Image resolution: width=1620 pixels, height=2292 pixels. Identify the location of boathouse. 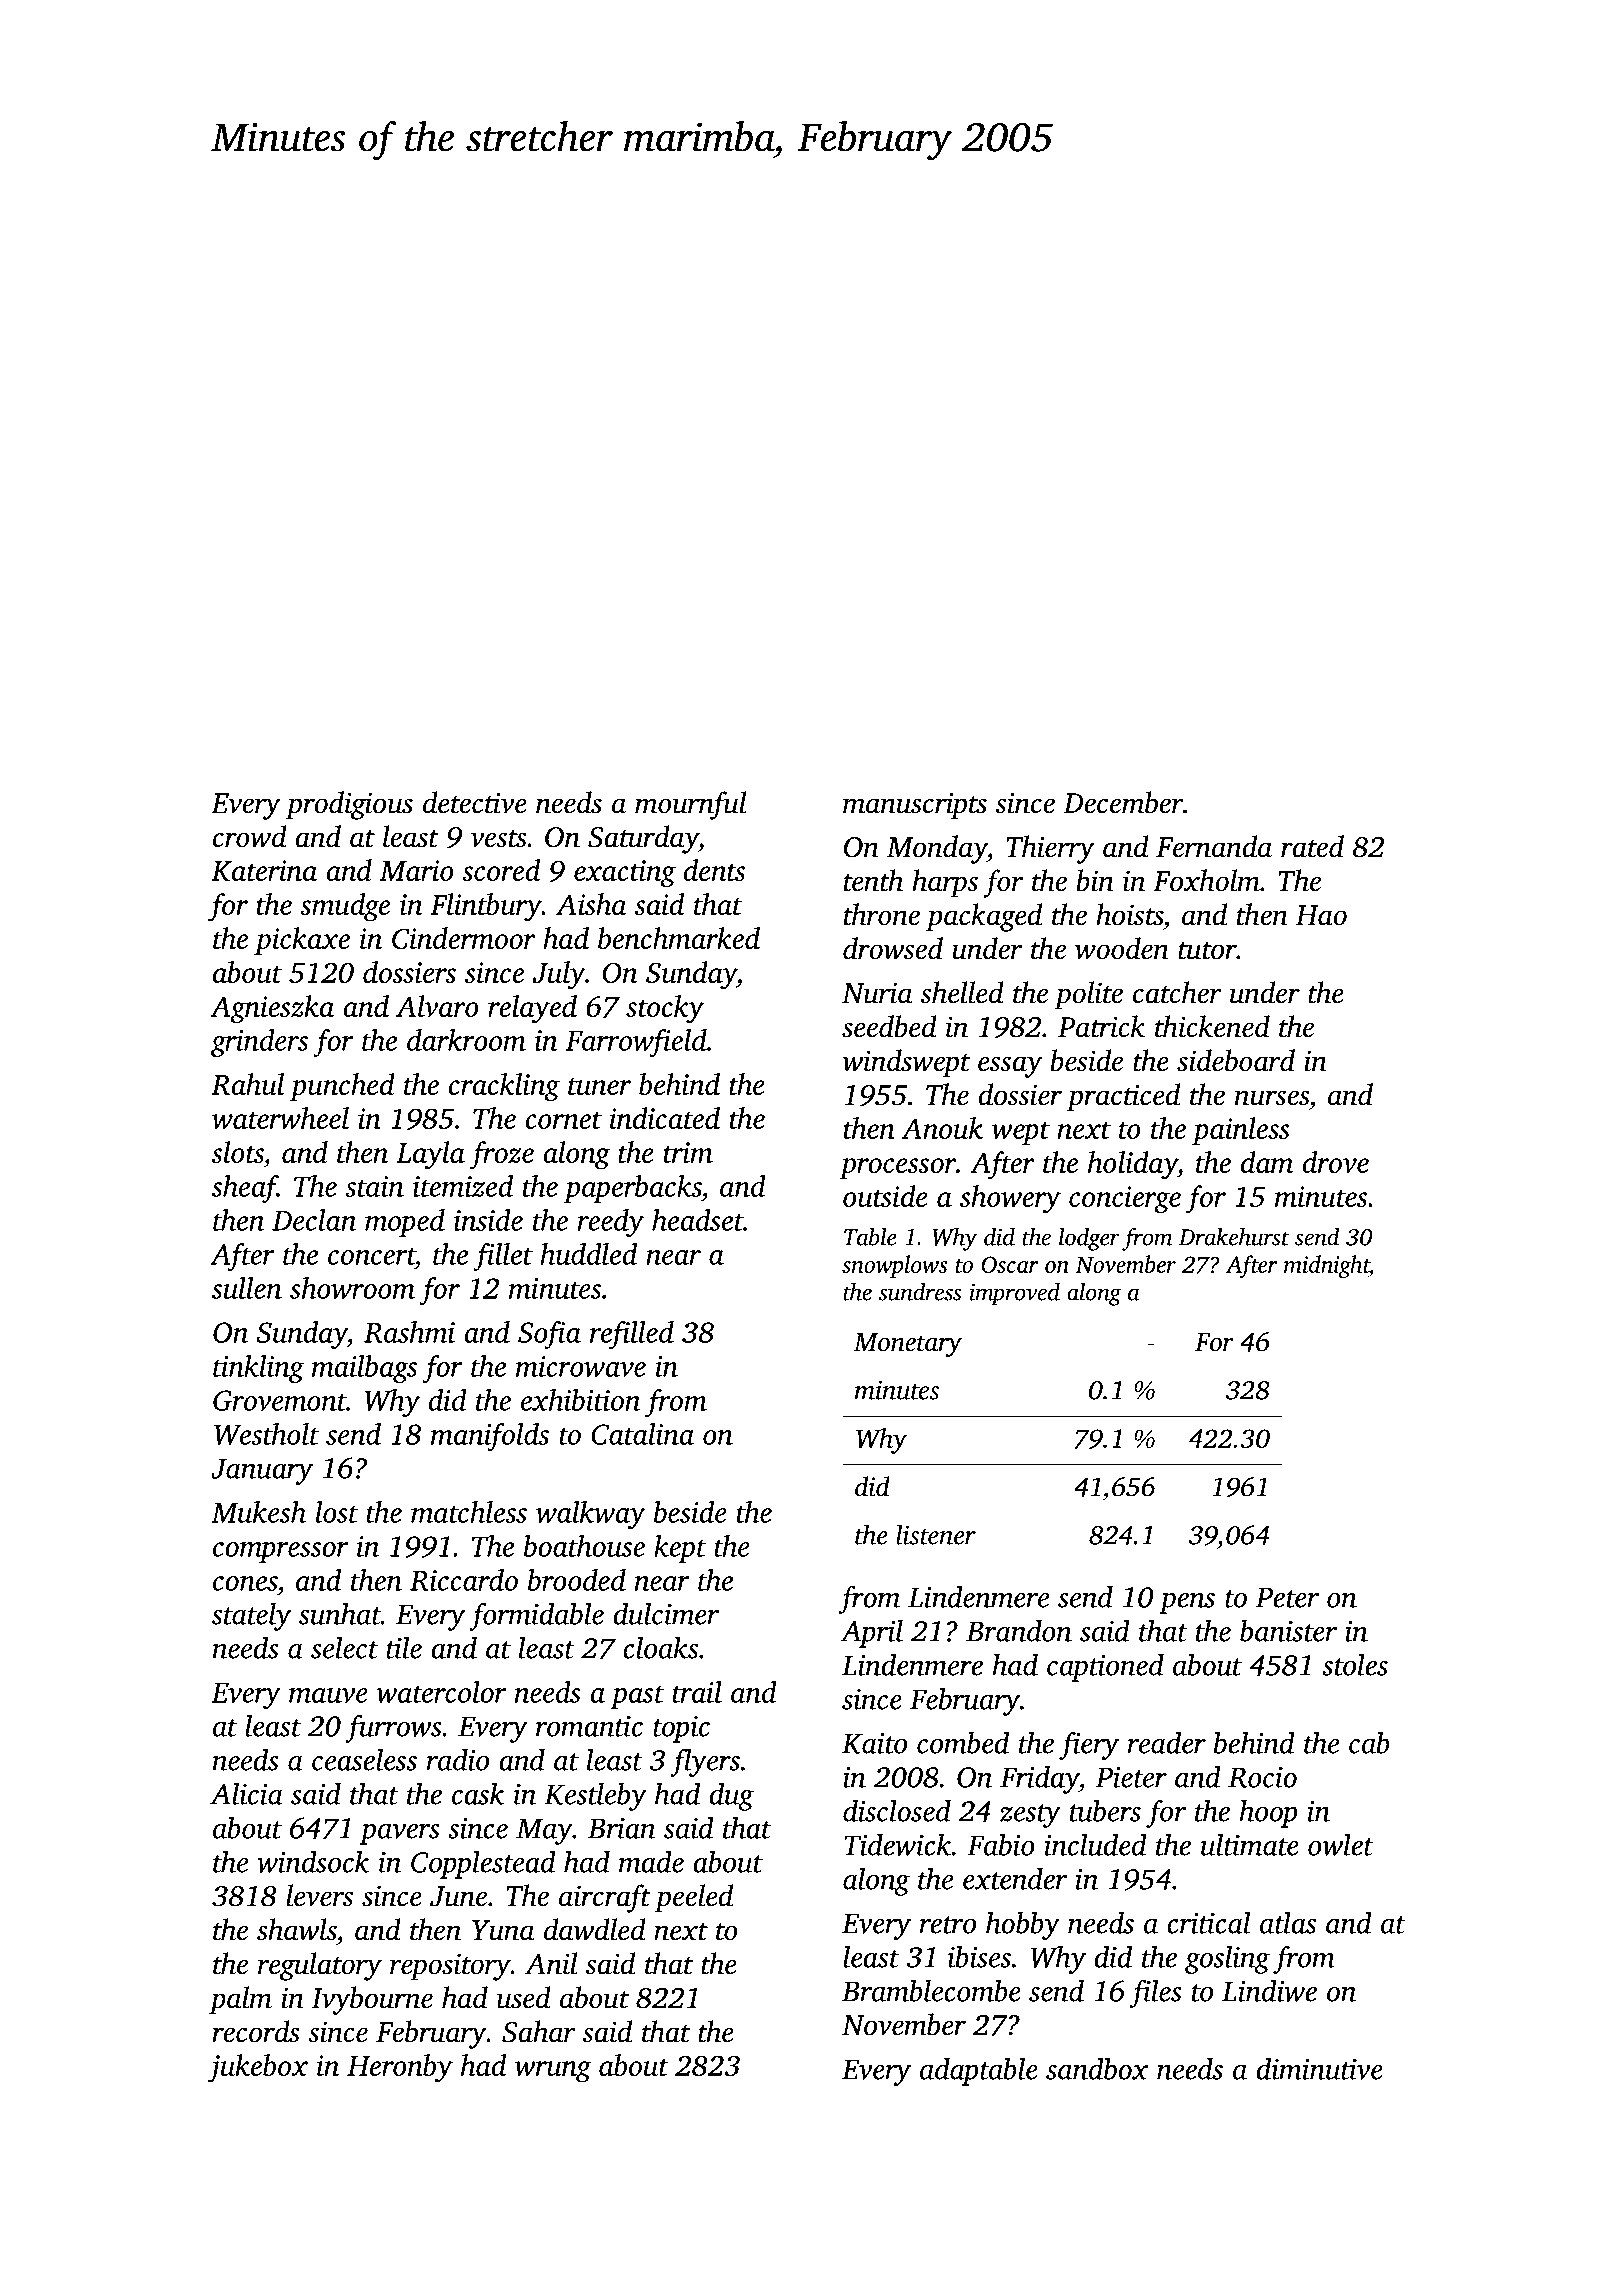
(584, 1546).
